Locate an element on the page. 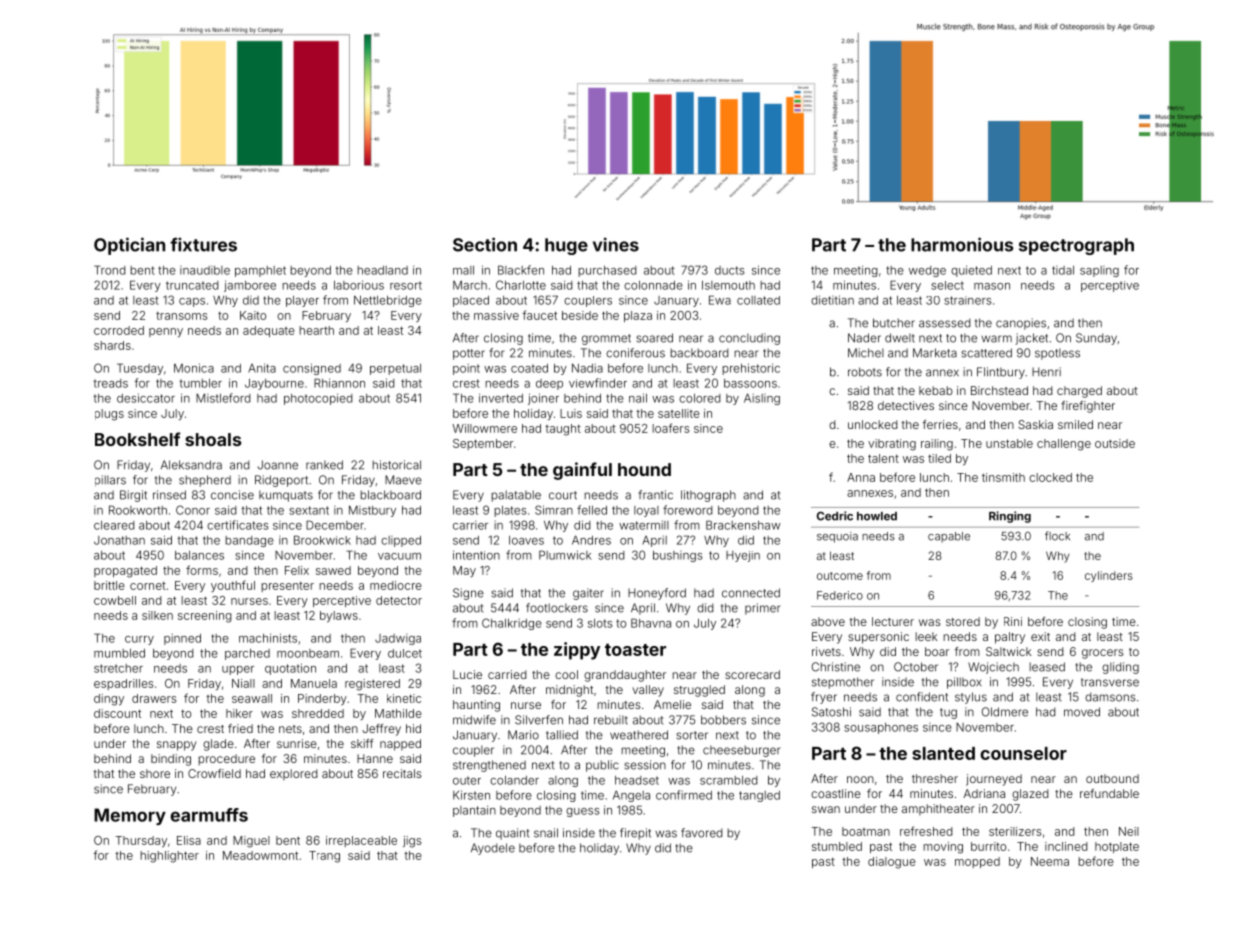 Image resolution: width=1233 pixels, height=952 pixels. Wojciech is located at coordinates (993, 668).
